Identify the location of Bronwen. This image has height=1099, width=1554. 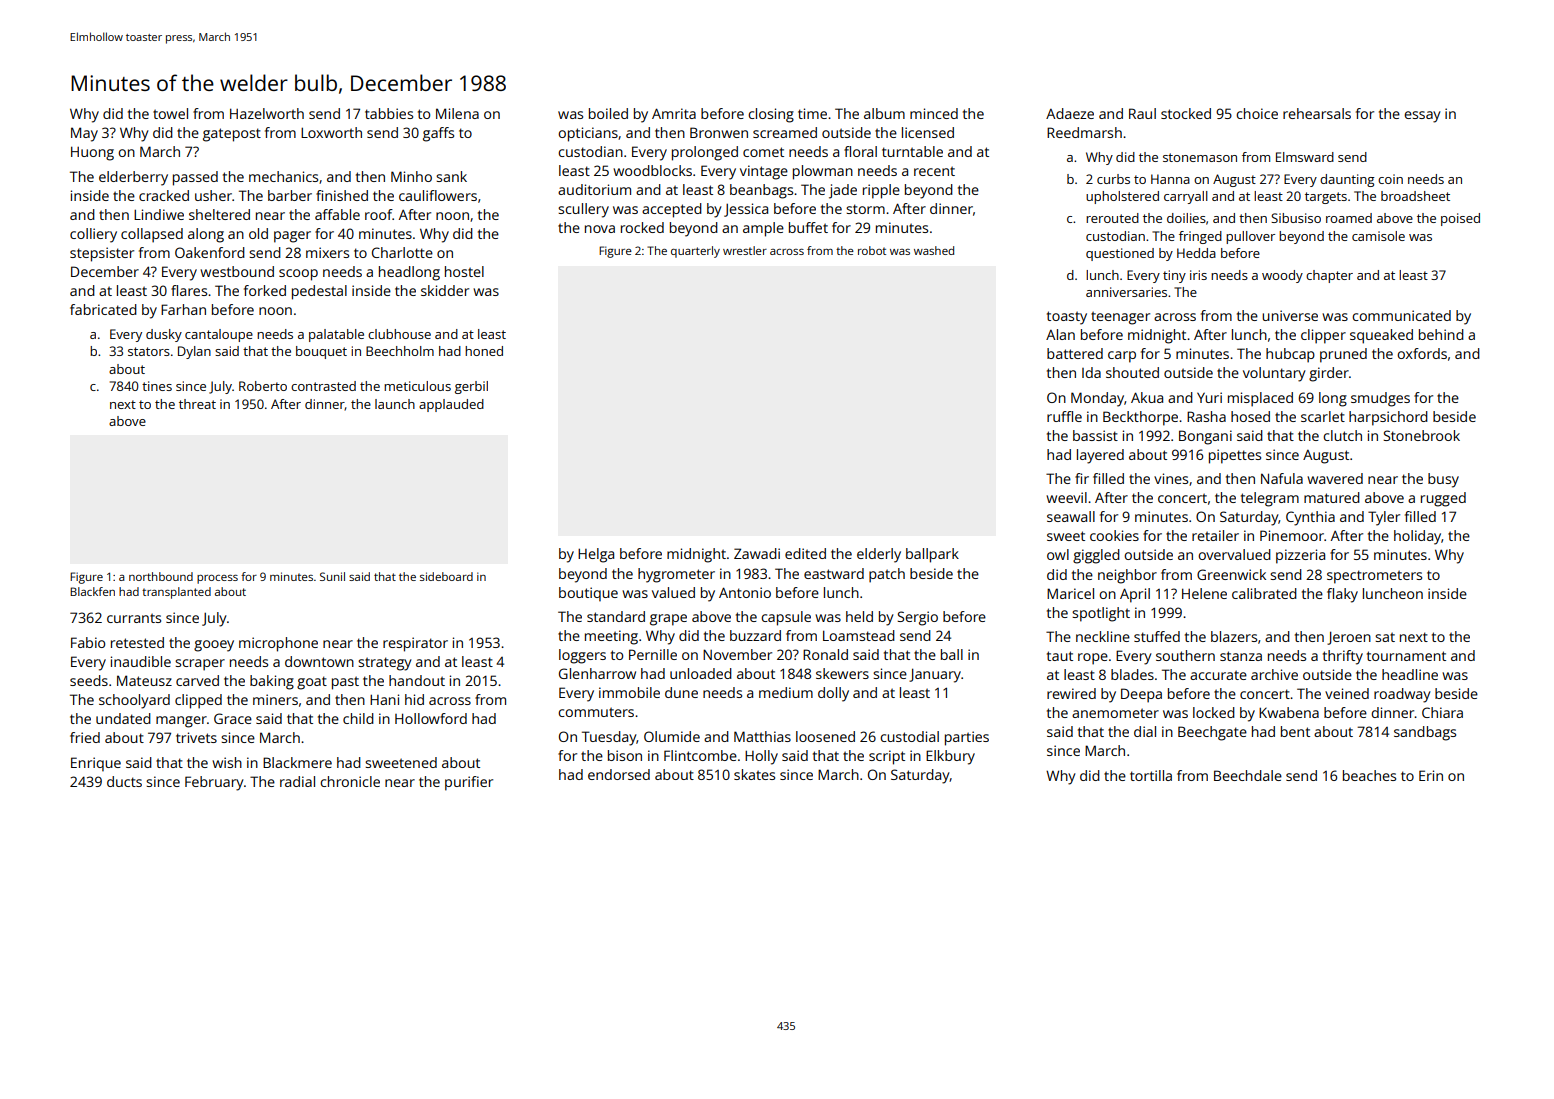
(719, 132).
